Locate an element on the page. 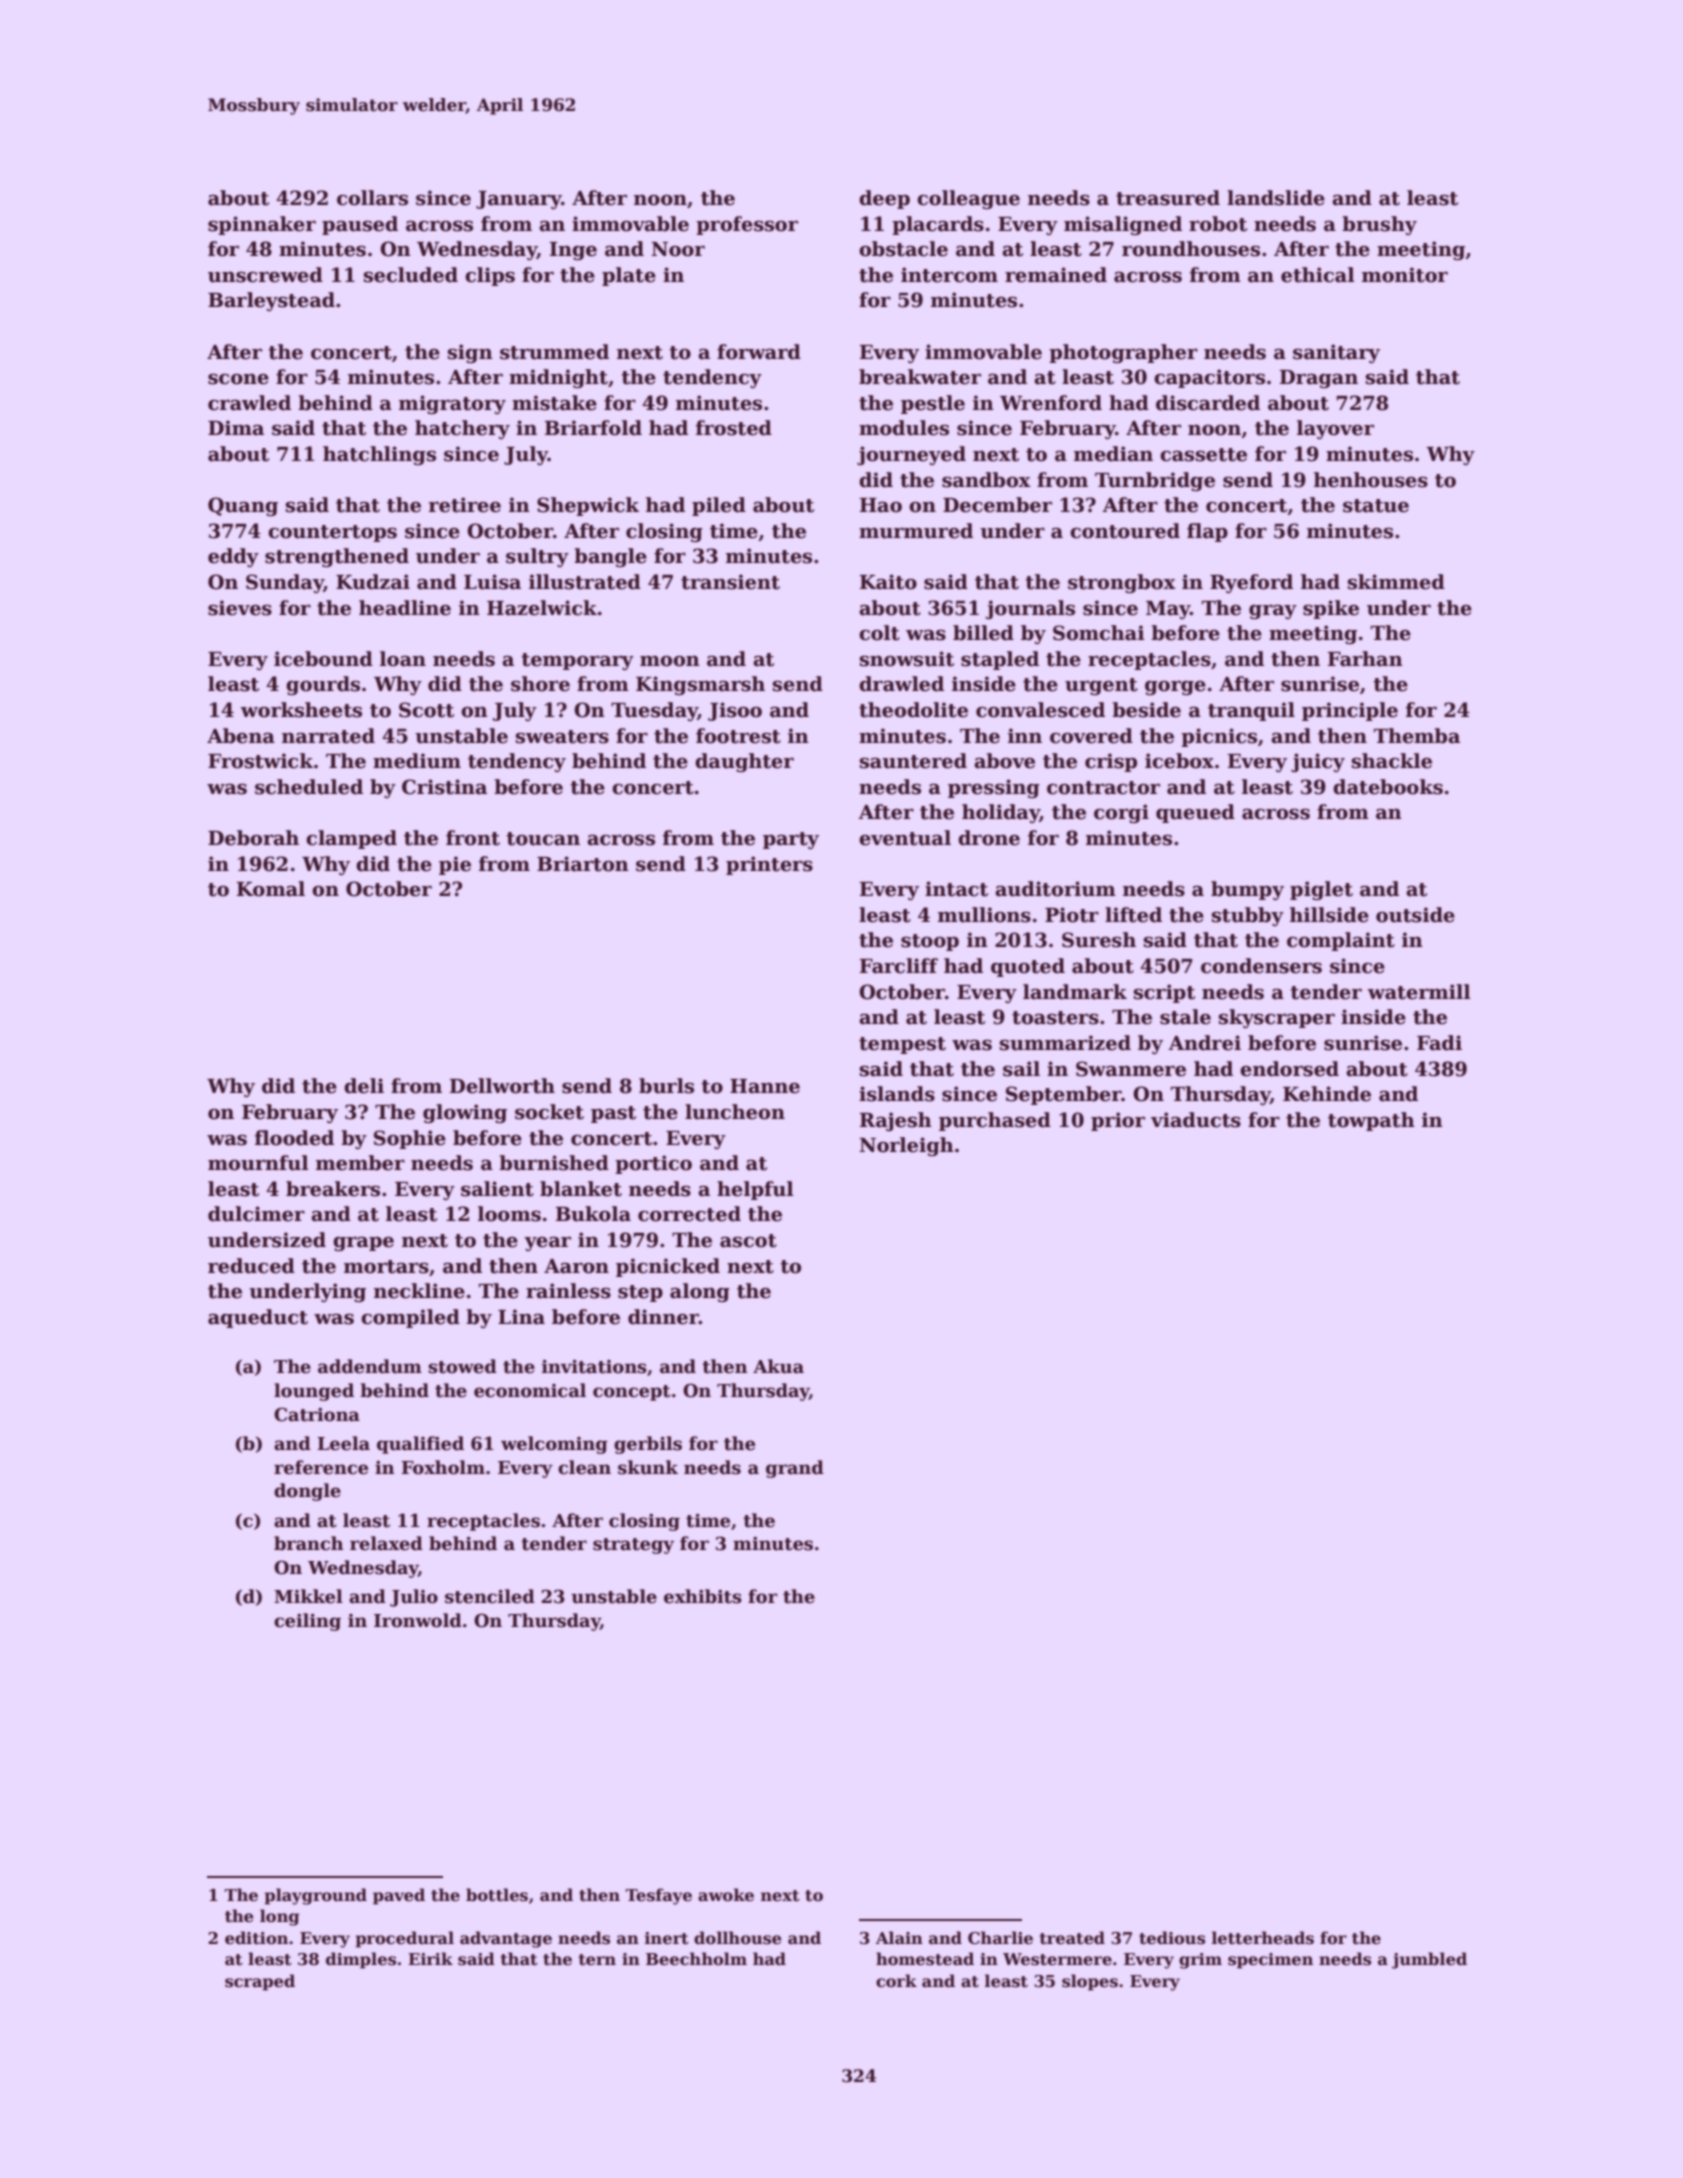  Komal is located at coordinates (271, 889).
